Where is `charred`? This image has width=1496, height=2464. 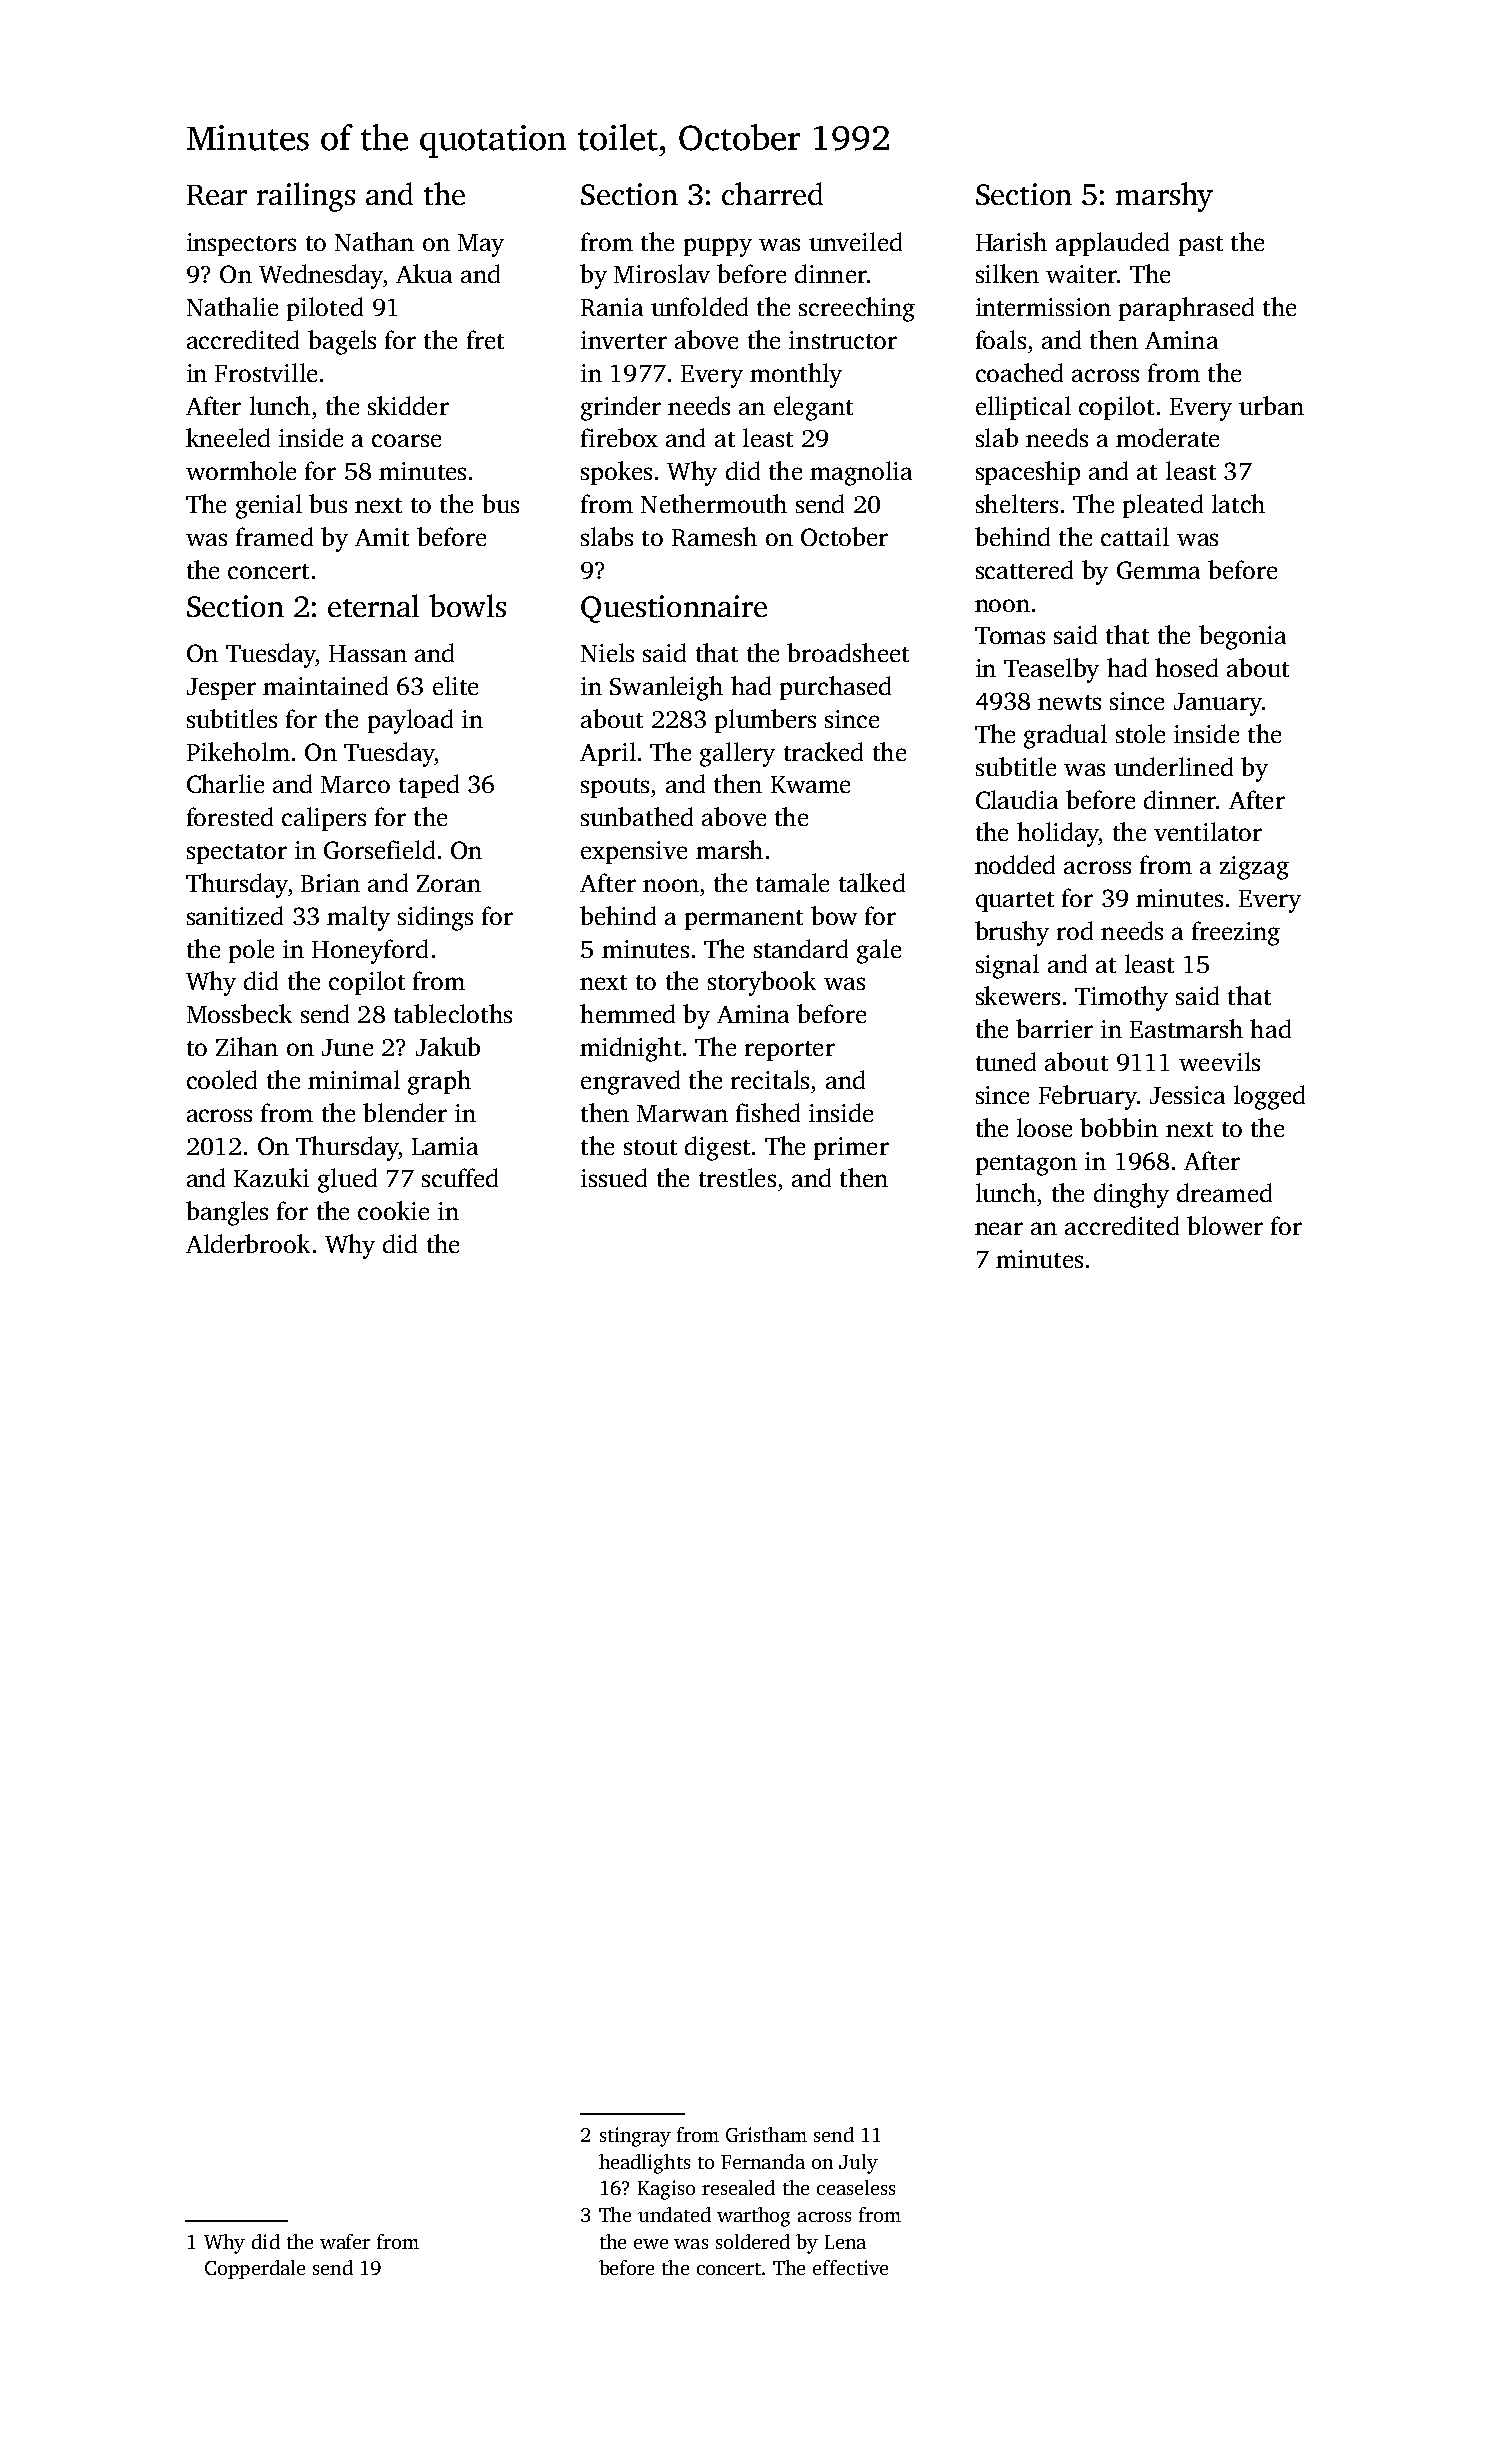 charred is located at coordinates (772, 193).
